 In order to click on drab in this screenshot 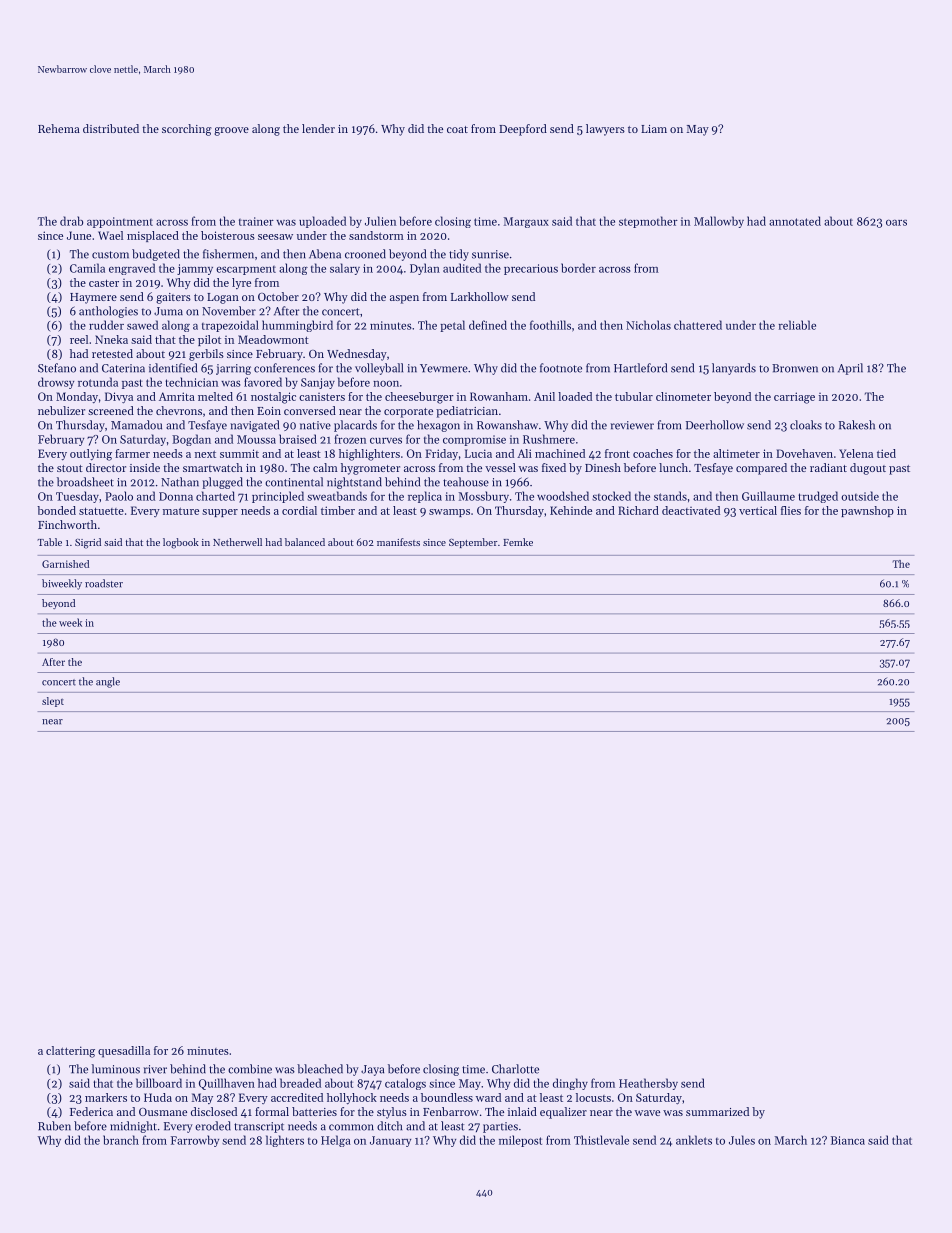, I will do `click(71, 221)`.
